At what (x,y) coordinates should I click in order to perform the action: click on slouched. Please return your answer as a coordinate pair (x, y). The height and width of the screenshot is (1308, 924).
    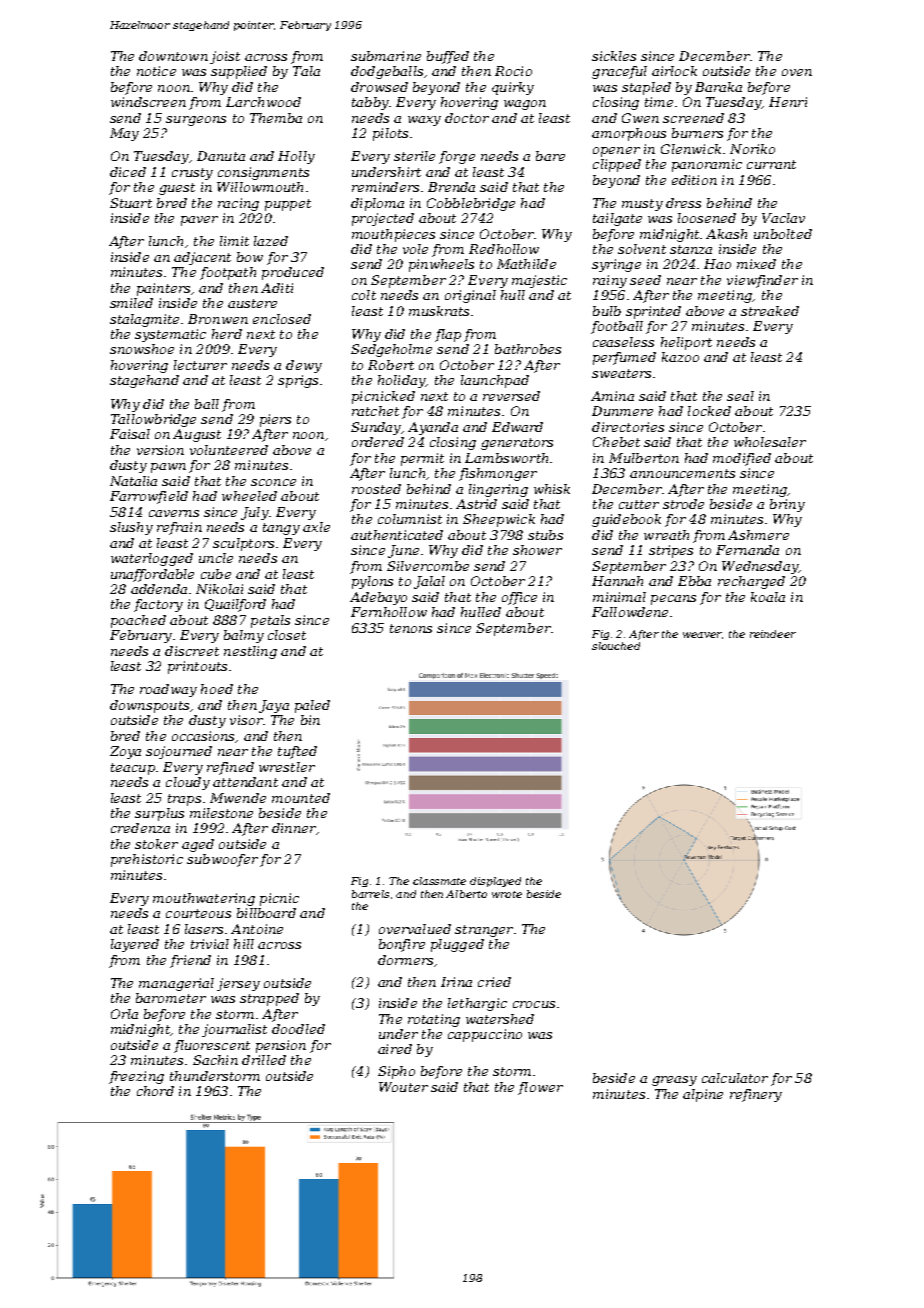
    Looking at the image, I should click on (616, 646).
